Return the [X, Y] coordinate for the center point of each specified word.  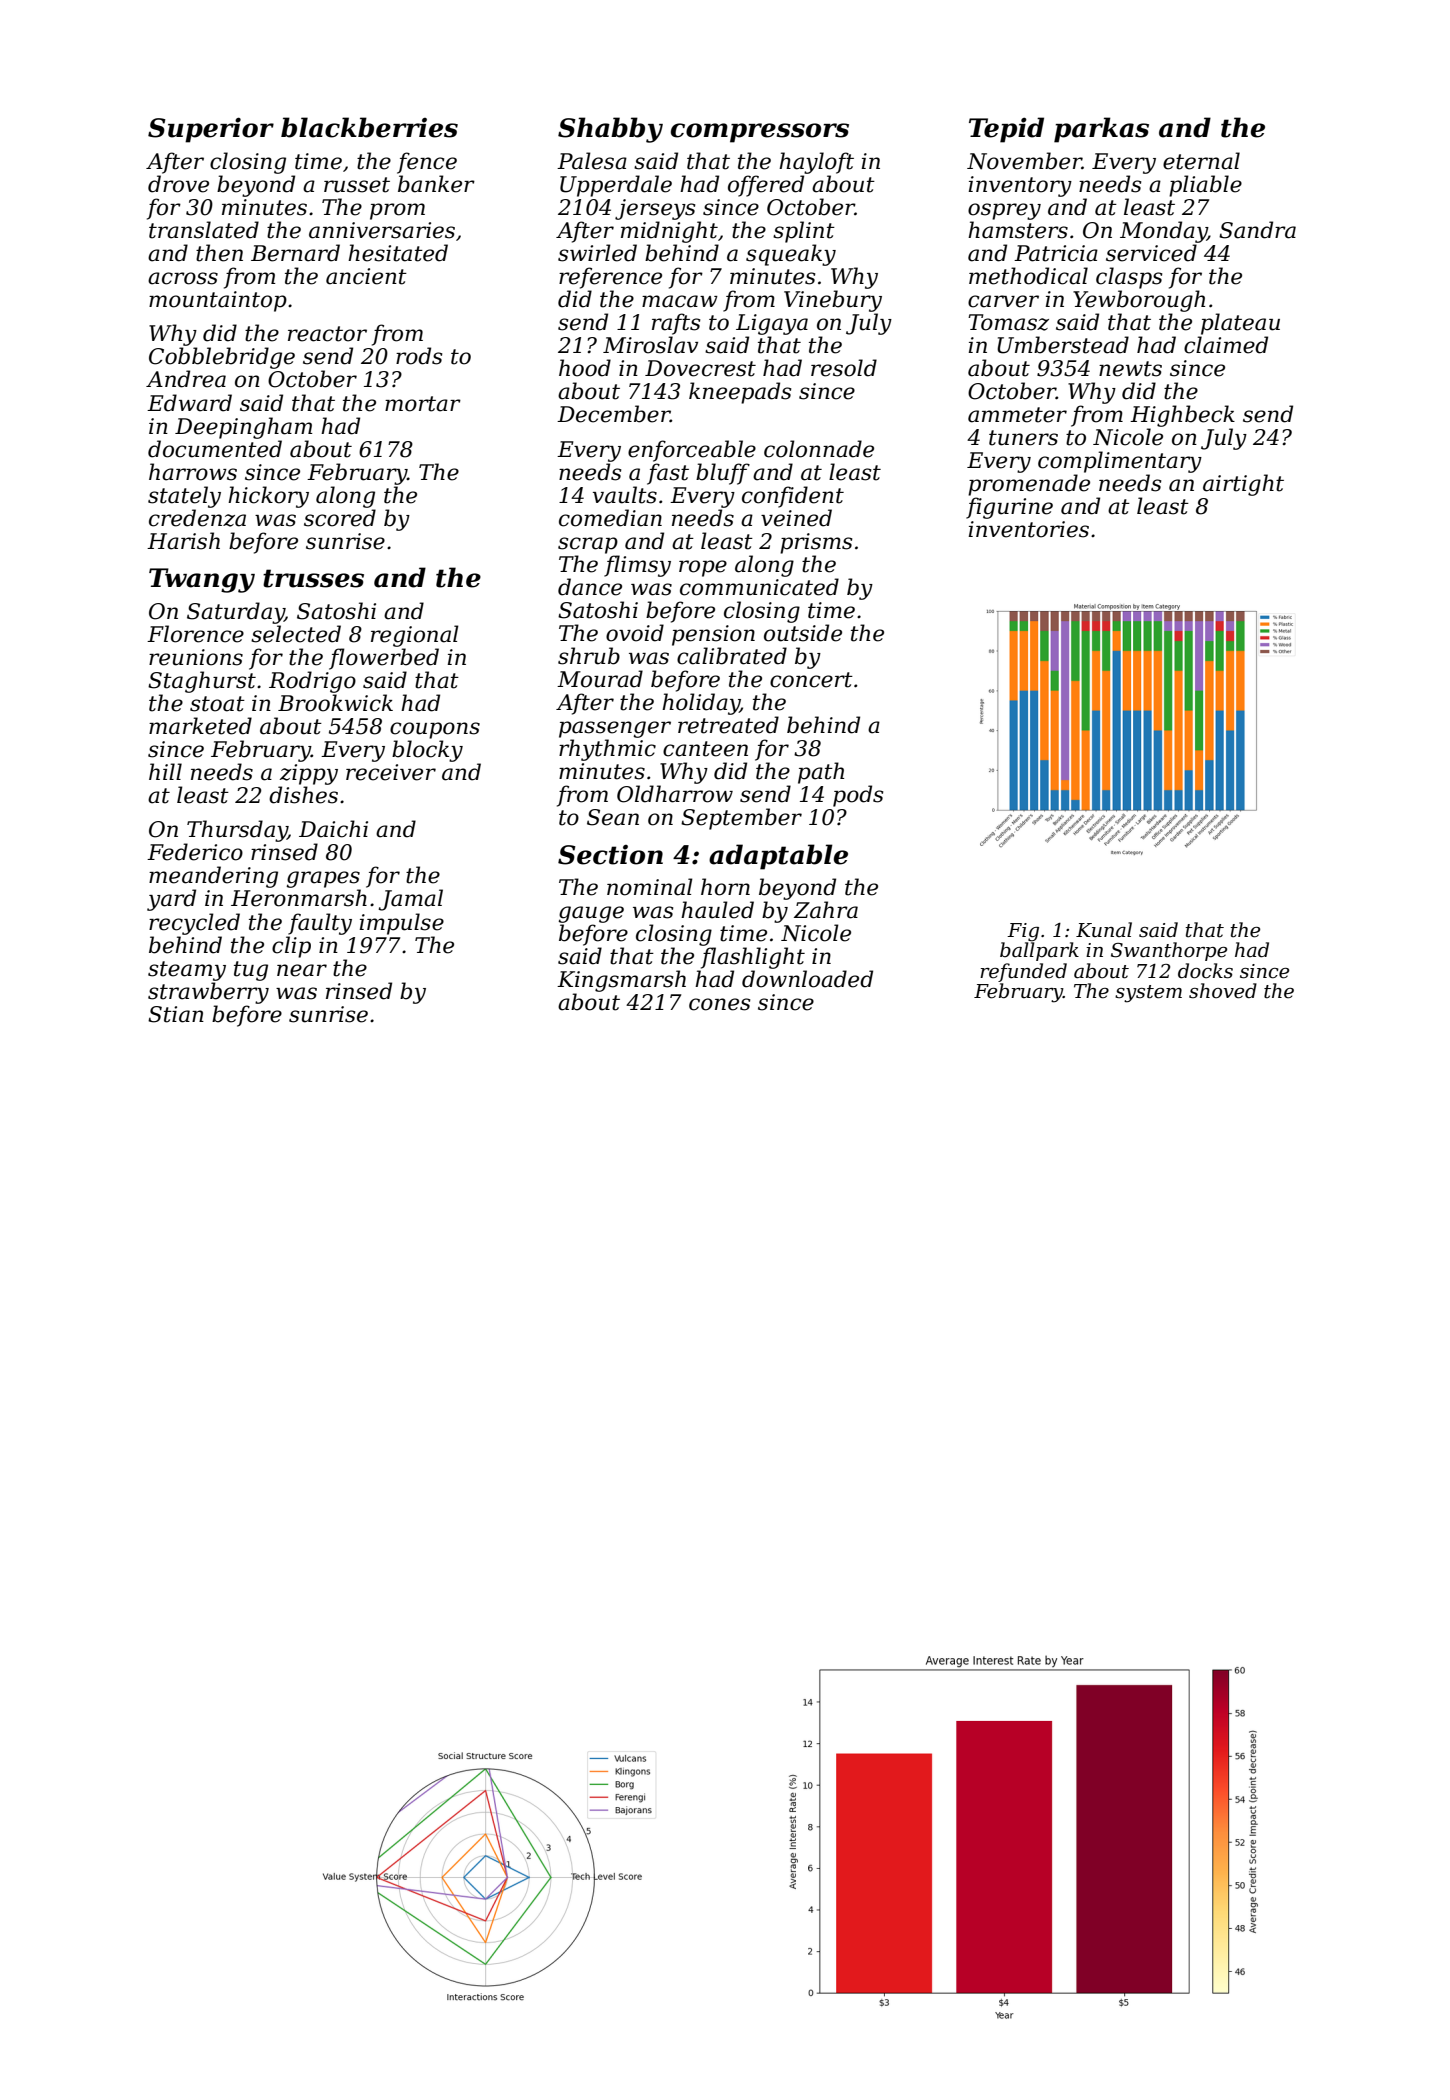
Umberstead [1063, 345]
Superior [211, 130]
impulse [402, 924]
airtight [1243, 485]
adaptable [778, 857]
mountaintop [218, 301]
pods [858, 796]
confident [793, 497]
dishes [303, 795]
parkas [1101, 130]
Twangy [202, 580]
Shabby [610, 130]
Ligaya [772, 324]
